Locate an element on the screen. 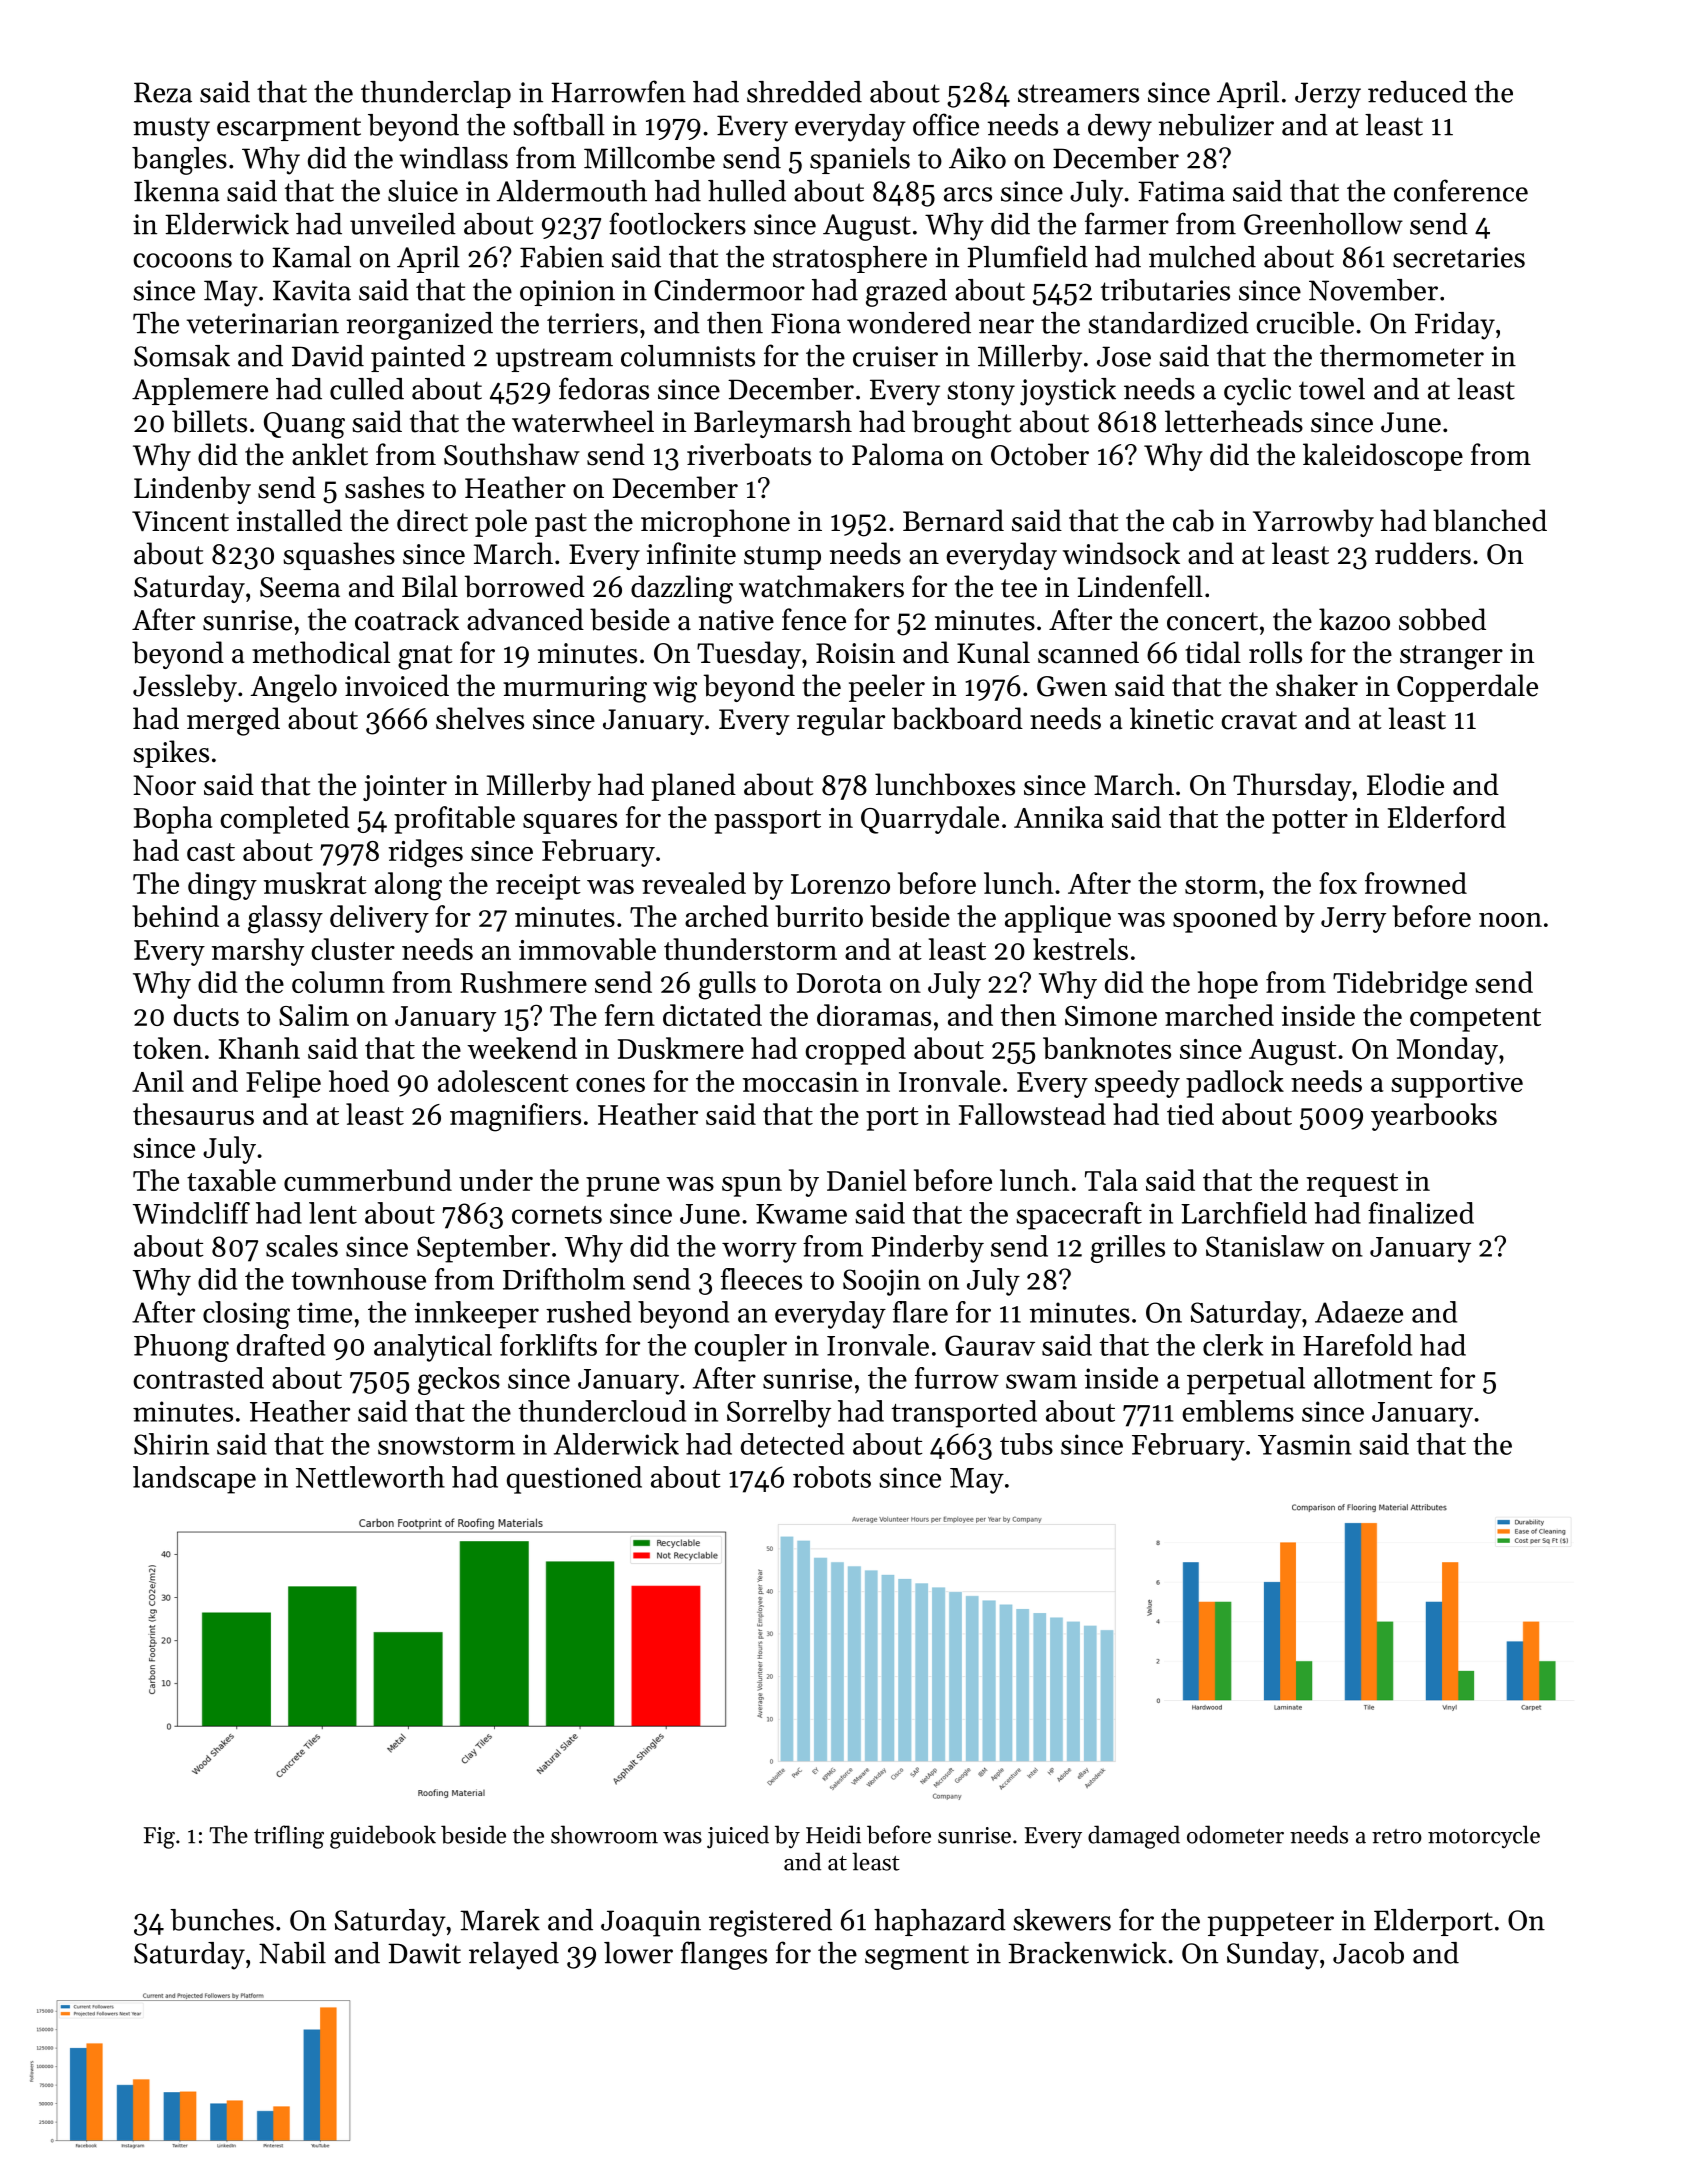 The image size is (1683, 2178). Tidebridge is located at coordinates (1400, 985).
